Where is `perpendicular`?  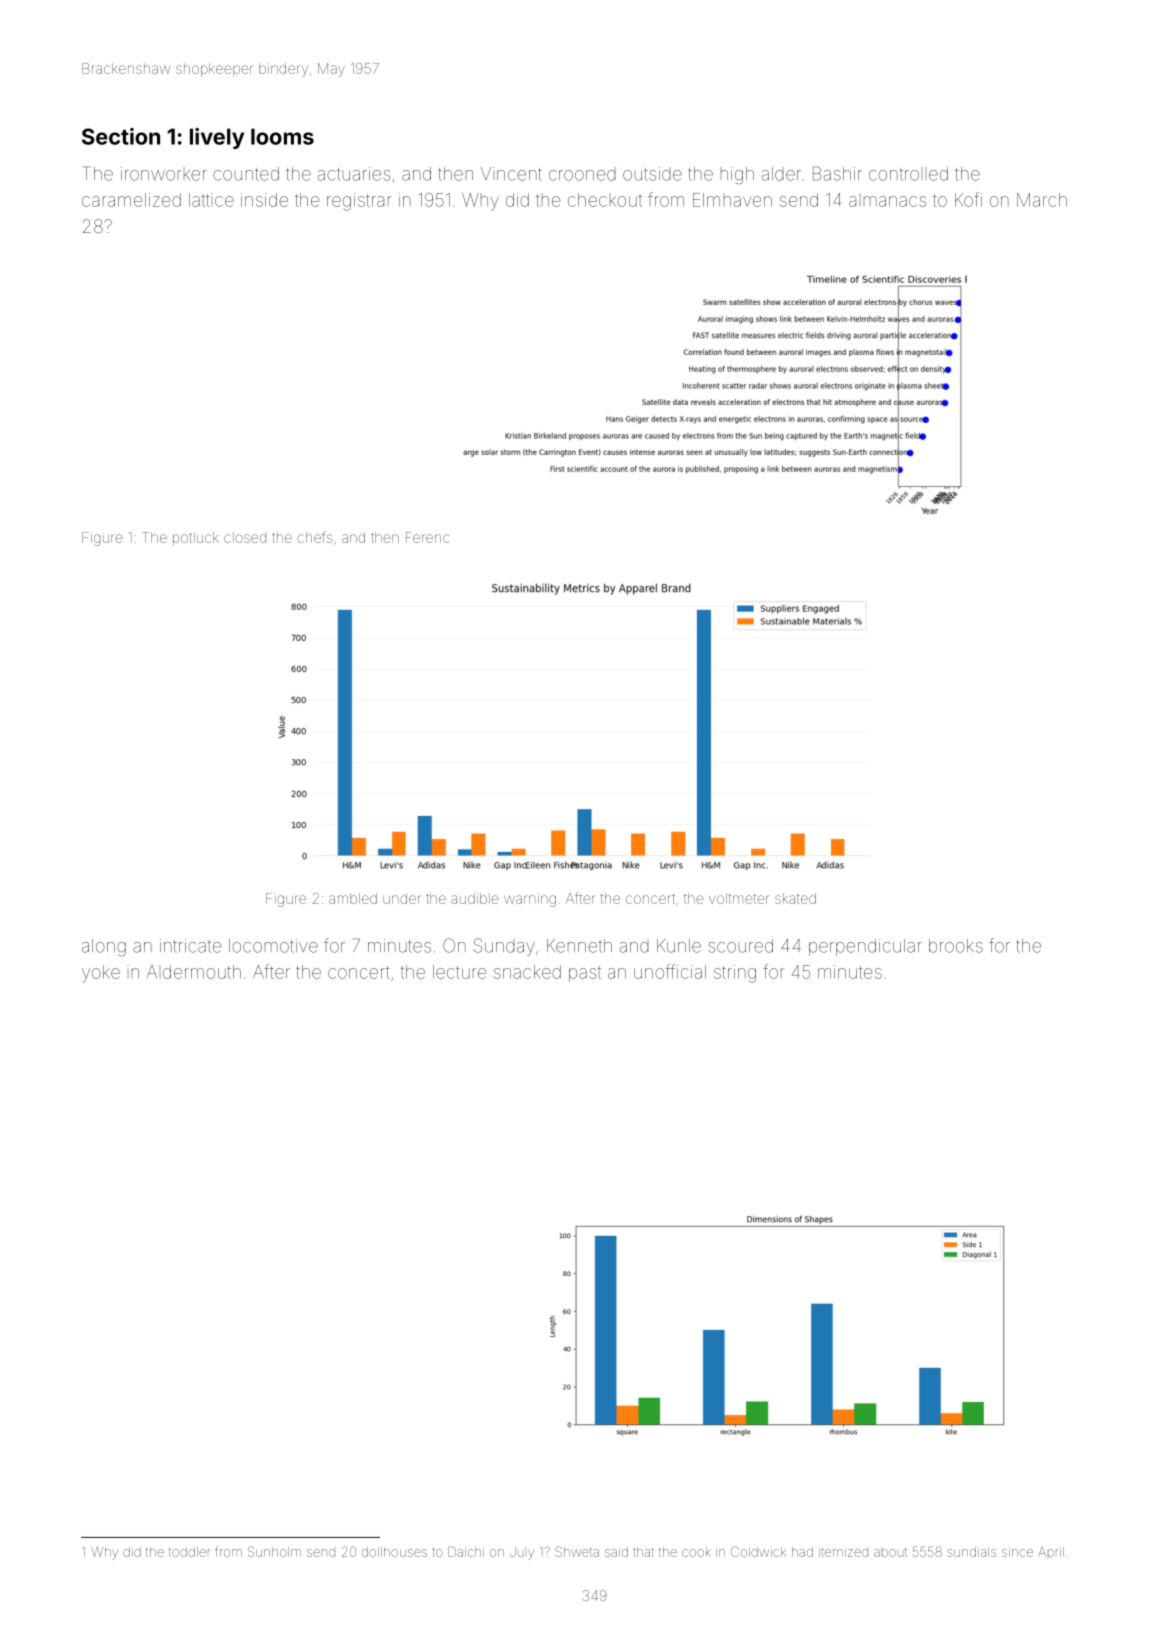 perpendicular is located at coordinates (865, 947).
